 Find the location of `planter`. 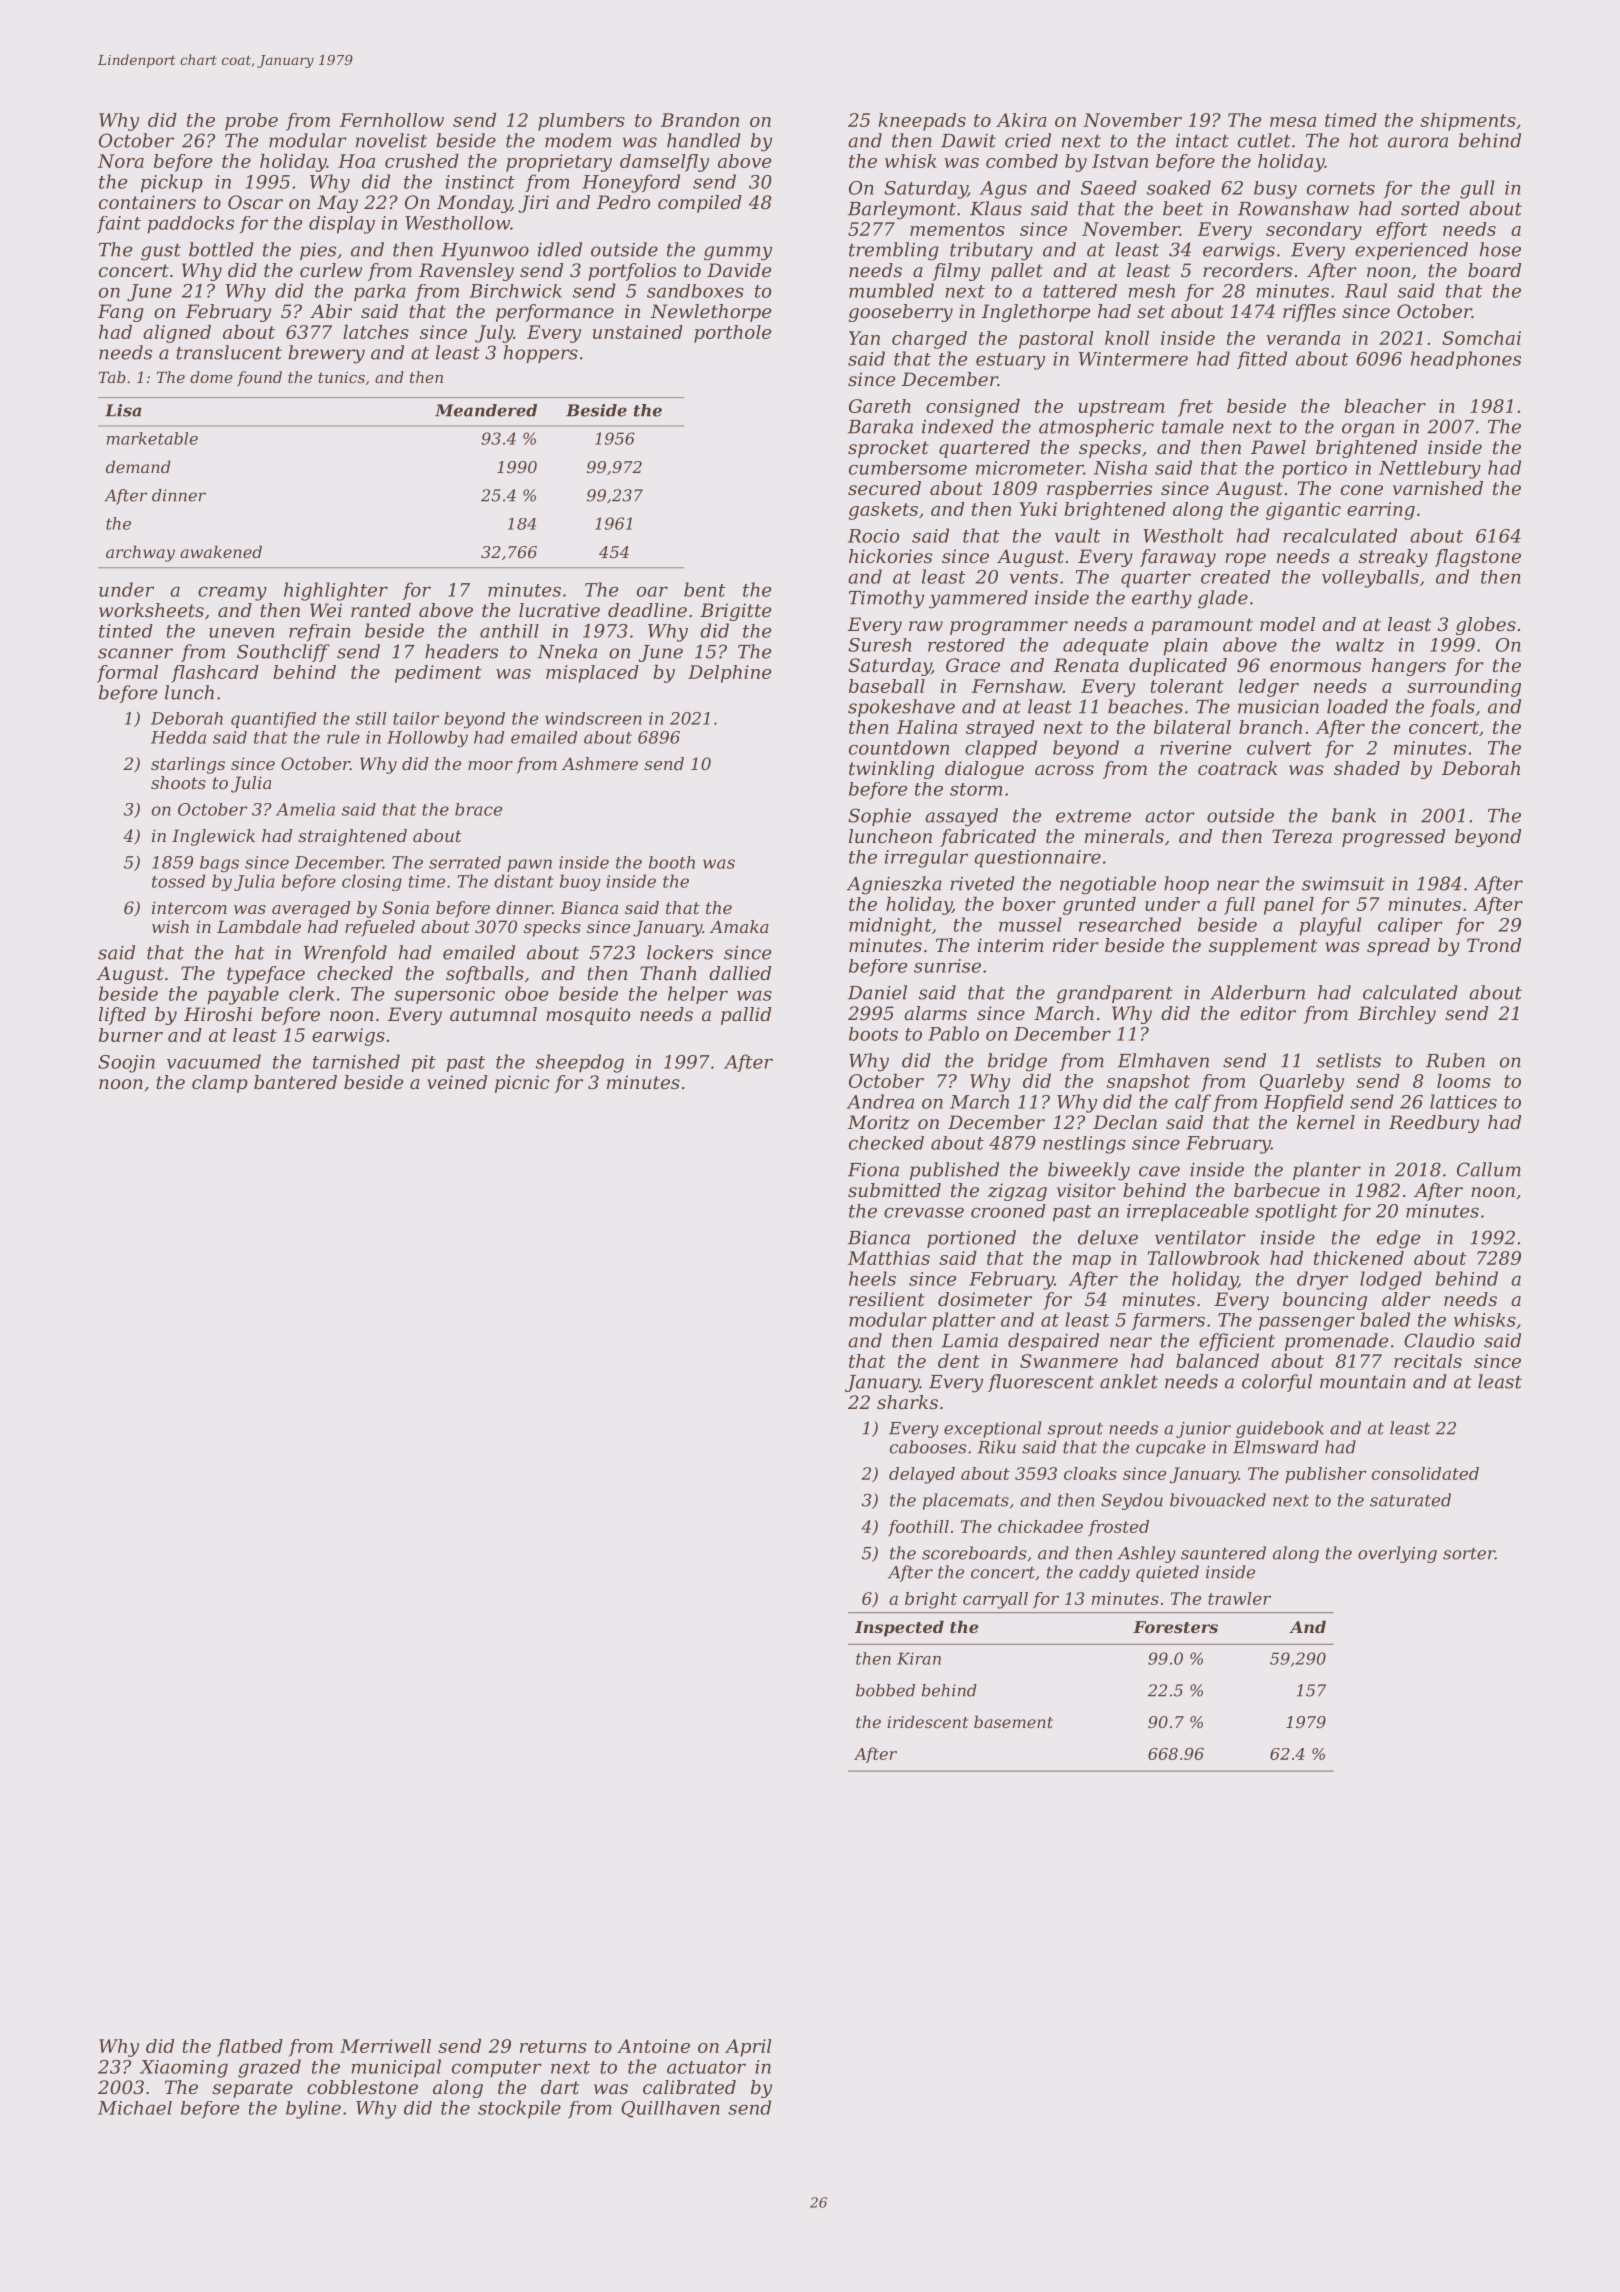

planter is located at coordinates (1327, 1171).
